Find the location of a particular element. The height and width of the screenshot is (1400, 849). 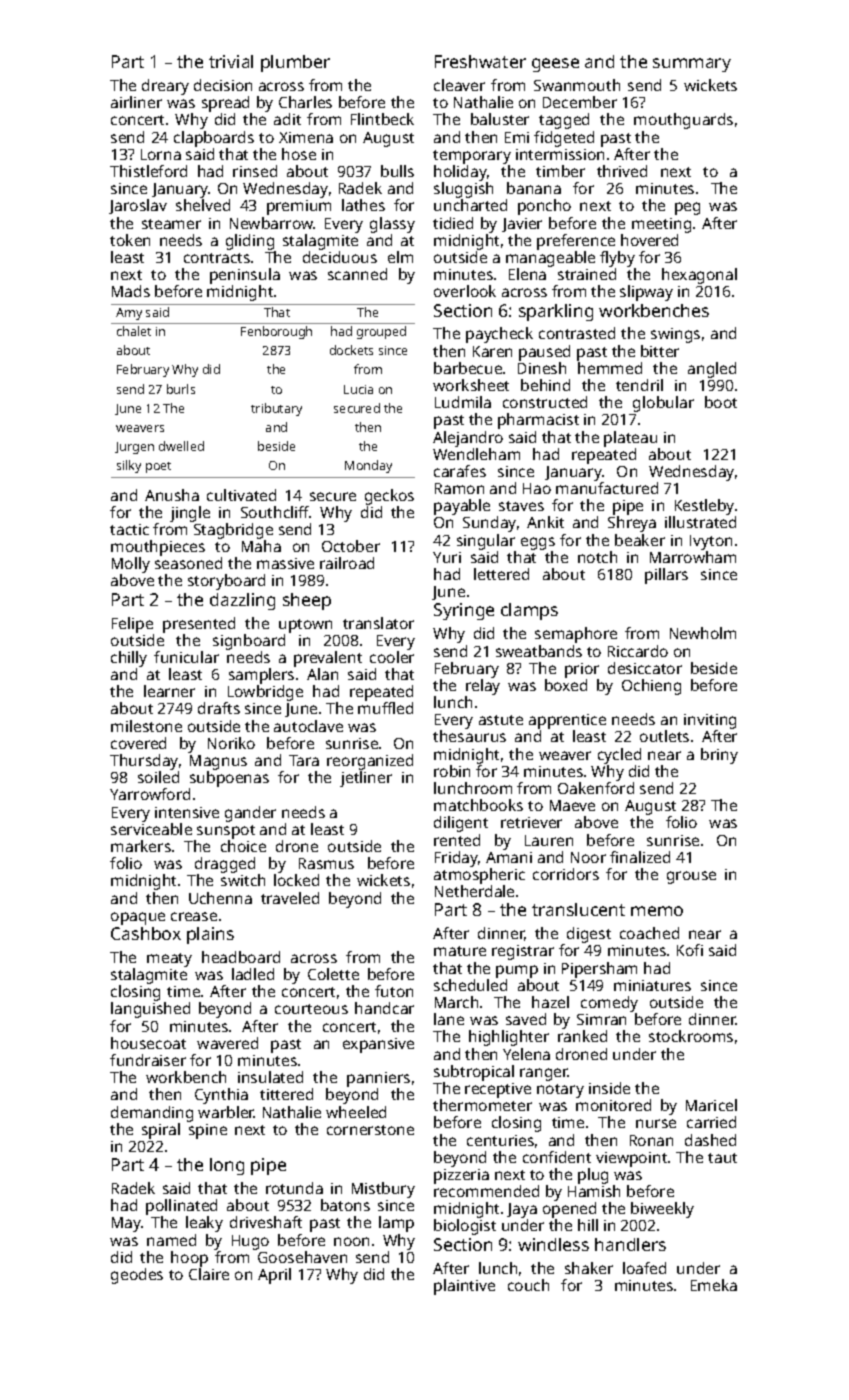

contracts is located at coordinates (217, 258).
